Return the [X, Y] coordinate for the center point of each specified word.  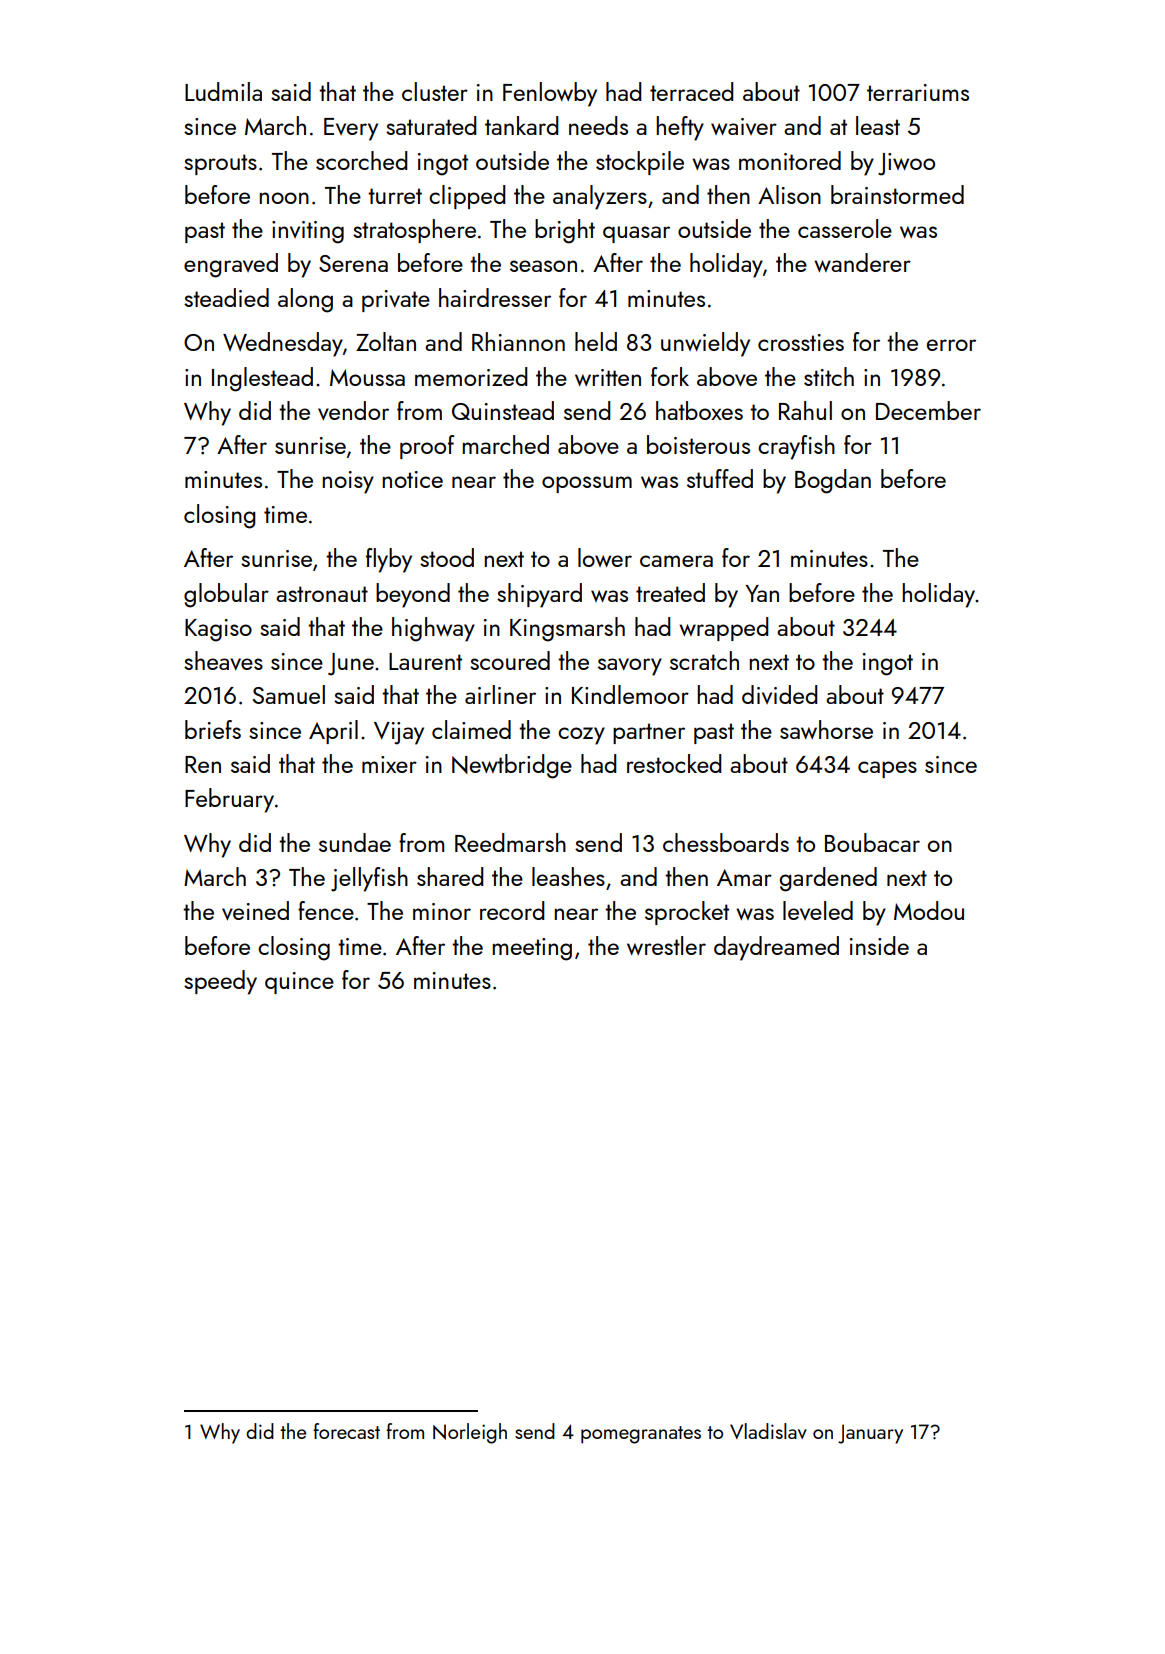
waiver [744, 126]
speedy [220, 982]
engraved [231, 265]
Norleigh [470, 1433]
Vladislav [768, 1431]
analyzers [600, 197]
